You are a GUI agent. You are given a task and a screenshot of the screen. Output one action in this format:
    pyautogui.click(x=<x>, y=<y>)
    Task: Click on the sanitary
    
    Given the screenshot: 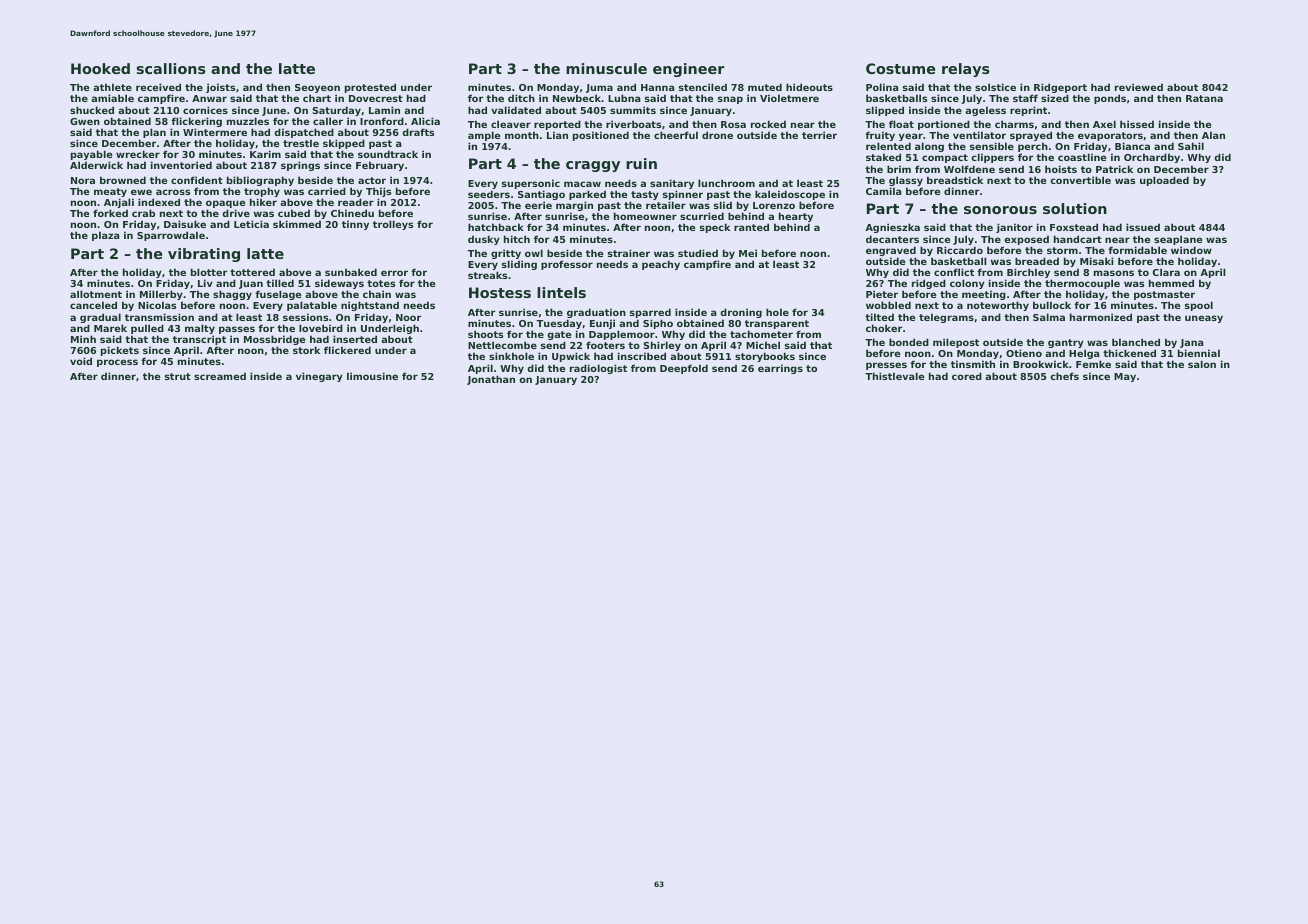 What is the action you would take?
    pyautogui.click(x=672, y=184)
